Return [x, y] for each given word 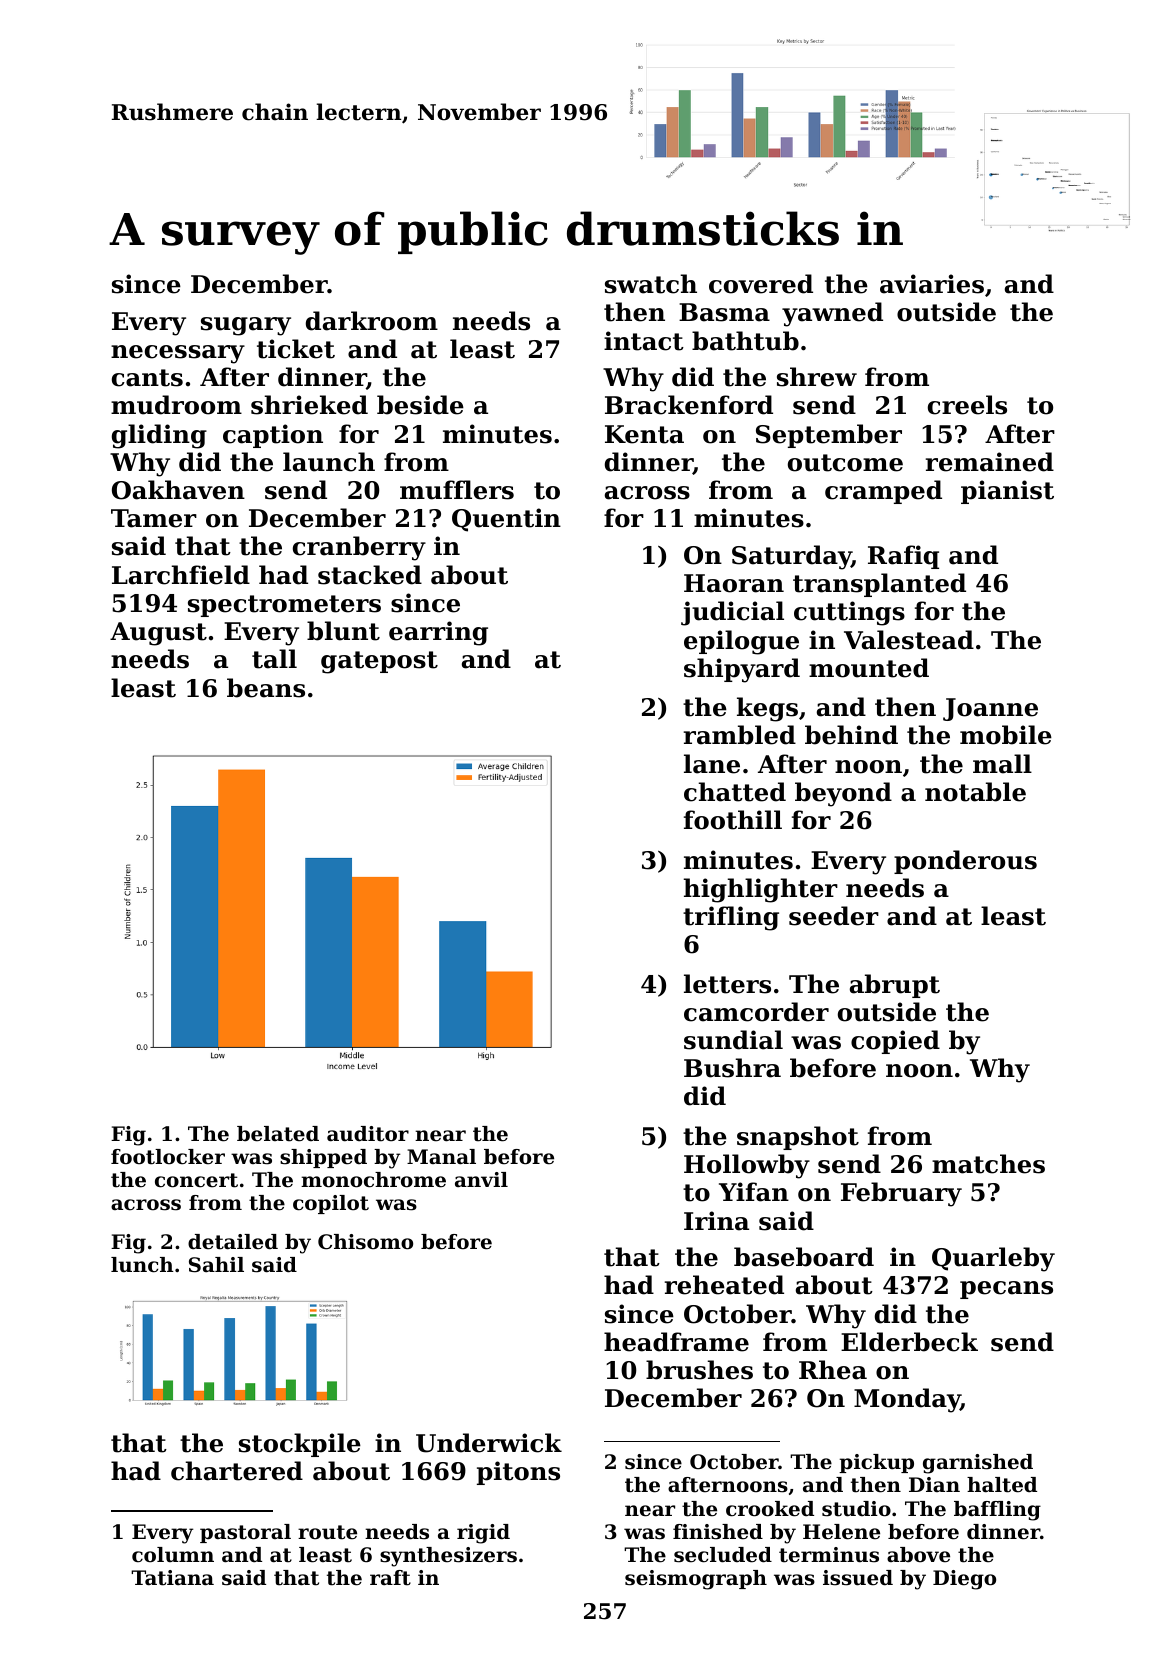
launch [329, 462]
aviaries [932, 284]
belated [278, 1134]
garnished [978, 1464]
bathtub [745, 341]
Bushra [732, 1068]
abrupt [895, 986]
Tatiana [172, 1578]
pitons [518, 1473]
